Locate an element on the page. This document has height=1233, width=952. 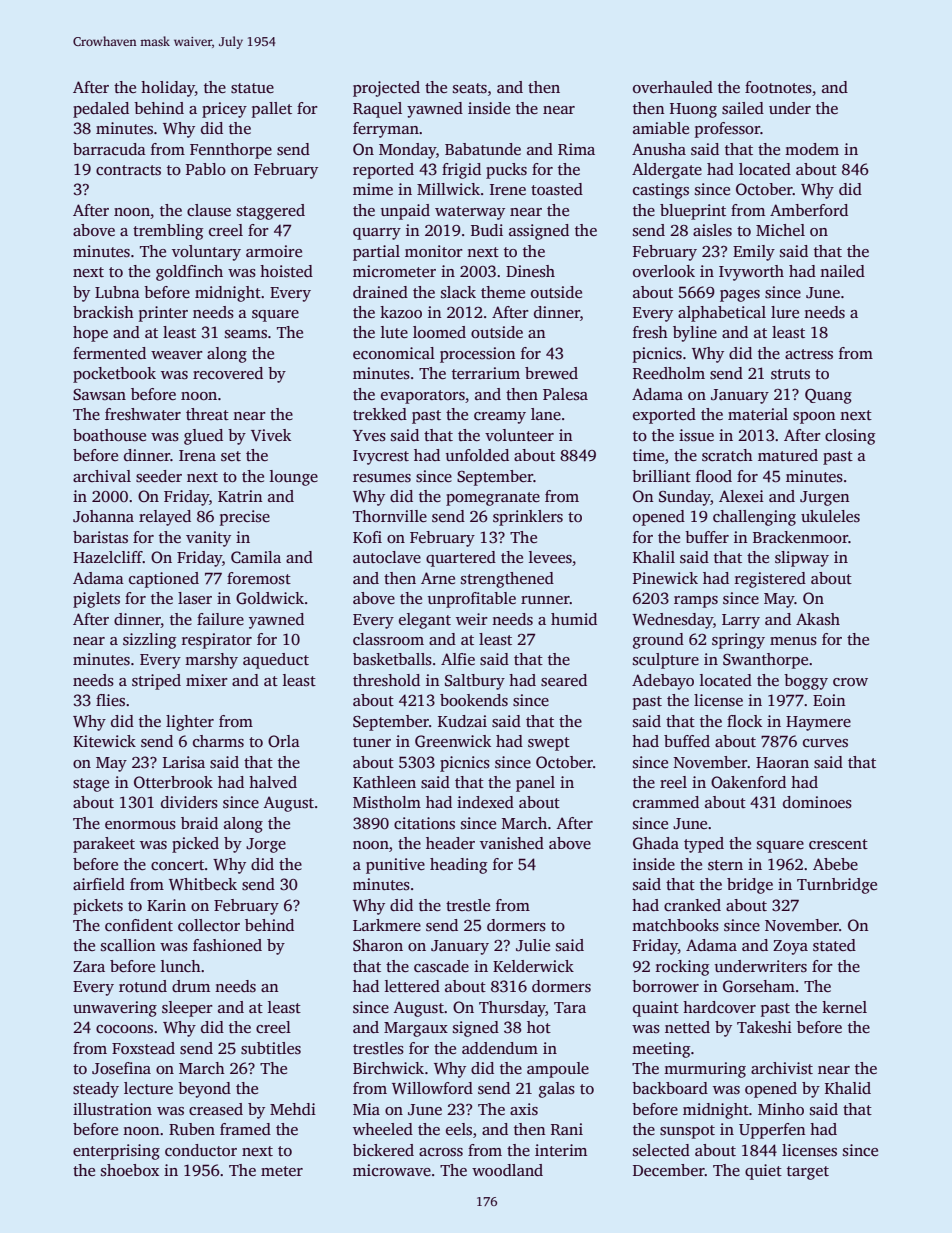
pocketbook is located at coordinates (114, 375).
